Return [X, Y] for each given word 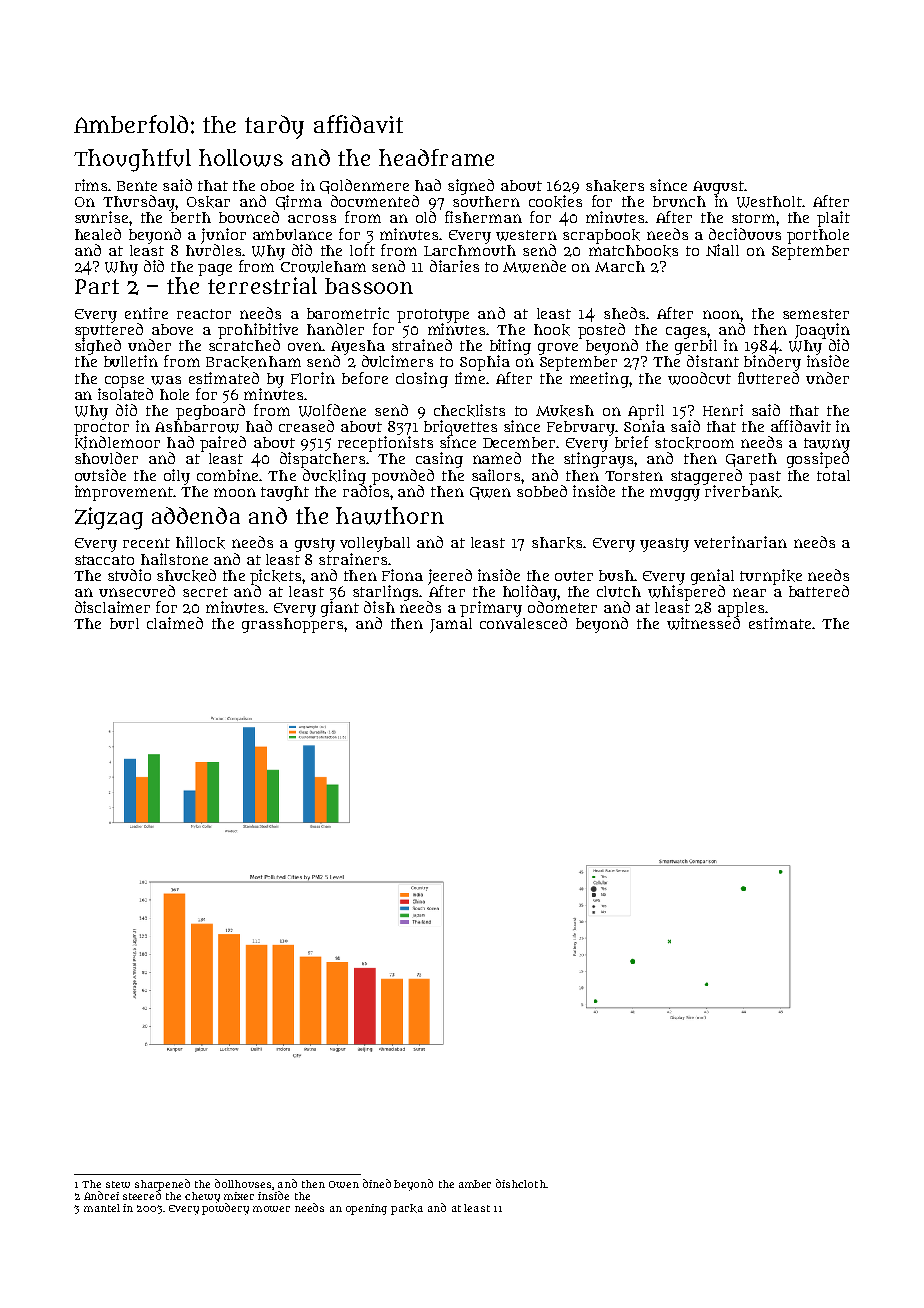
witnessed [703, 623]
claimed [175, 623]
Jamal [451, 625]
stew [118, 1184]
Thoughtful [132, 160]
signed [471, 187]
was [166, 380]
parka [407, 1209]
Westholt [769, 202]
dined [377, 1183]
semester [816, 314]
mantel [102, 1208]
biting [510, 347]
